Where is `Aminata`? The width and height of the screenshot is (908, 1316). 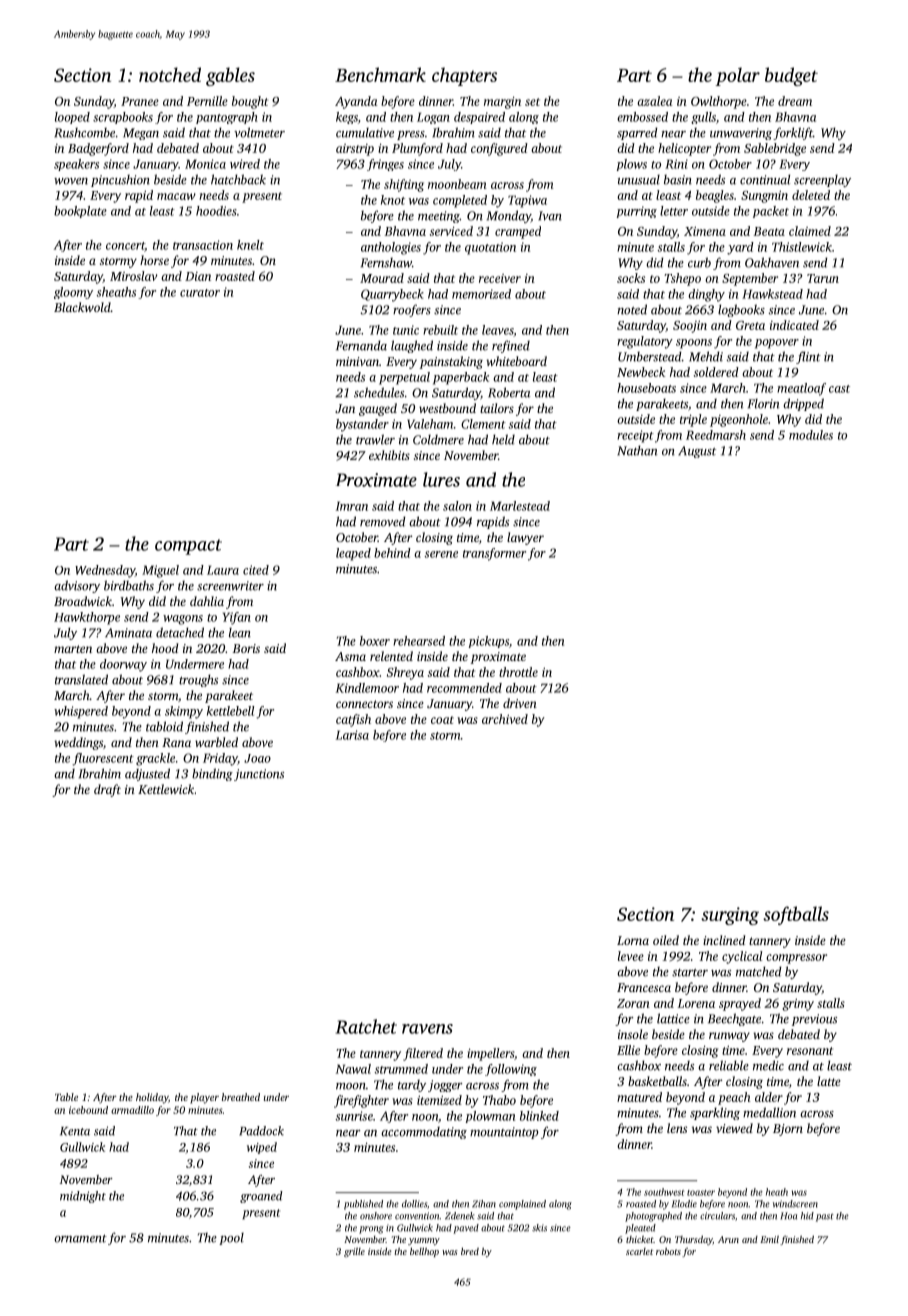
Aminata is located at coordinates (128, 633).
